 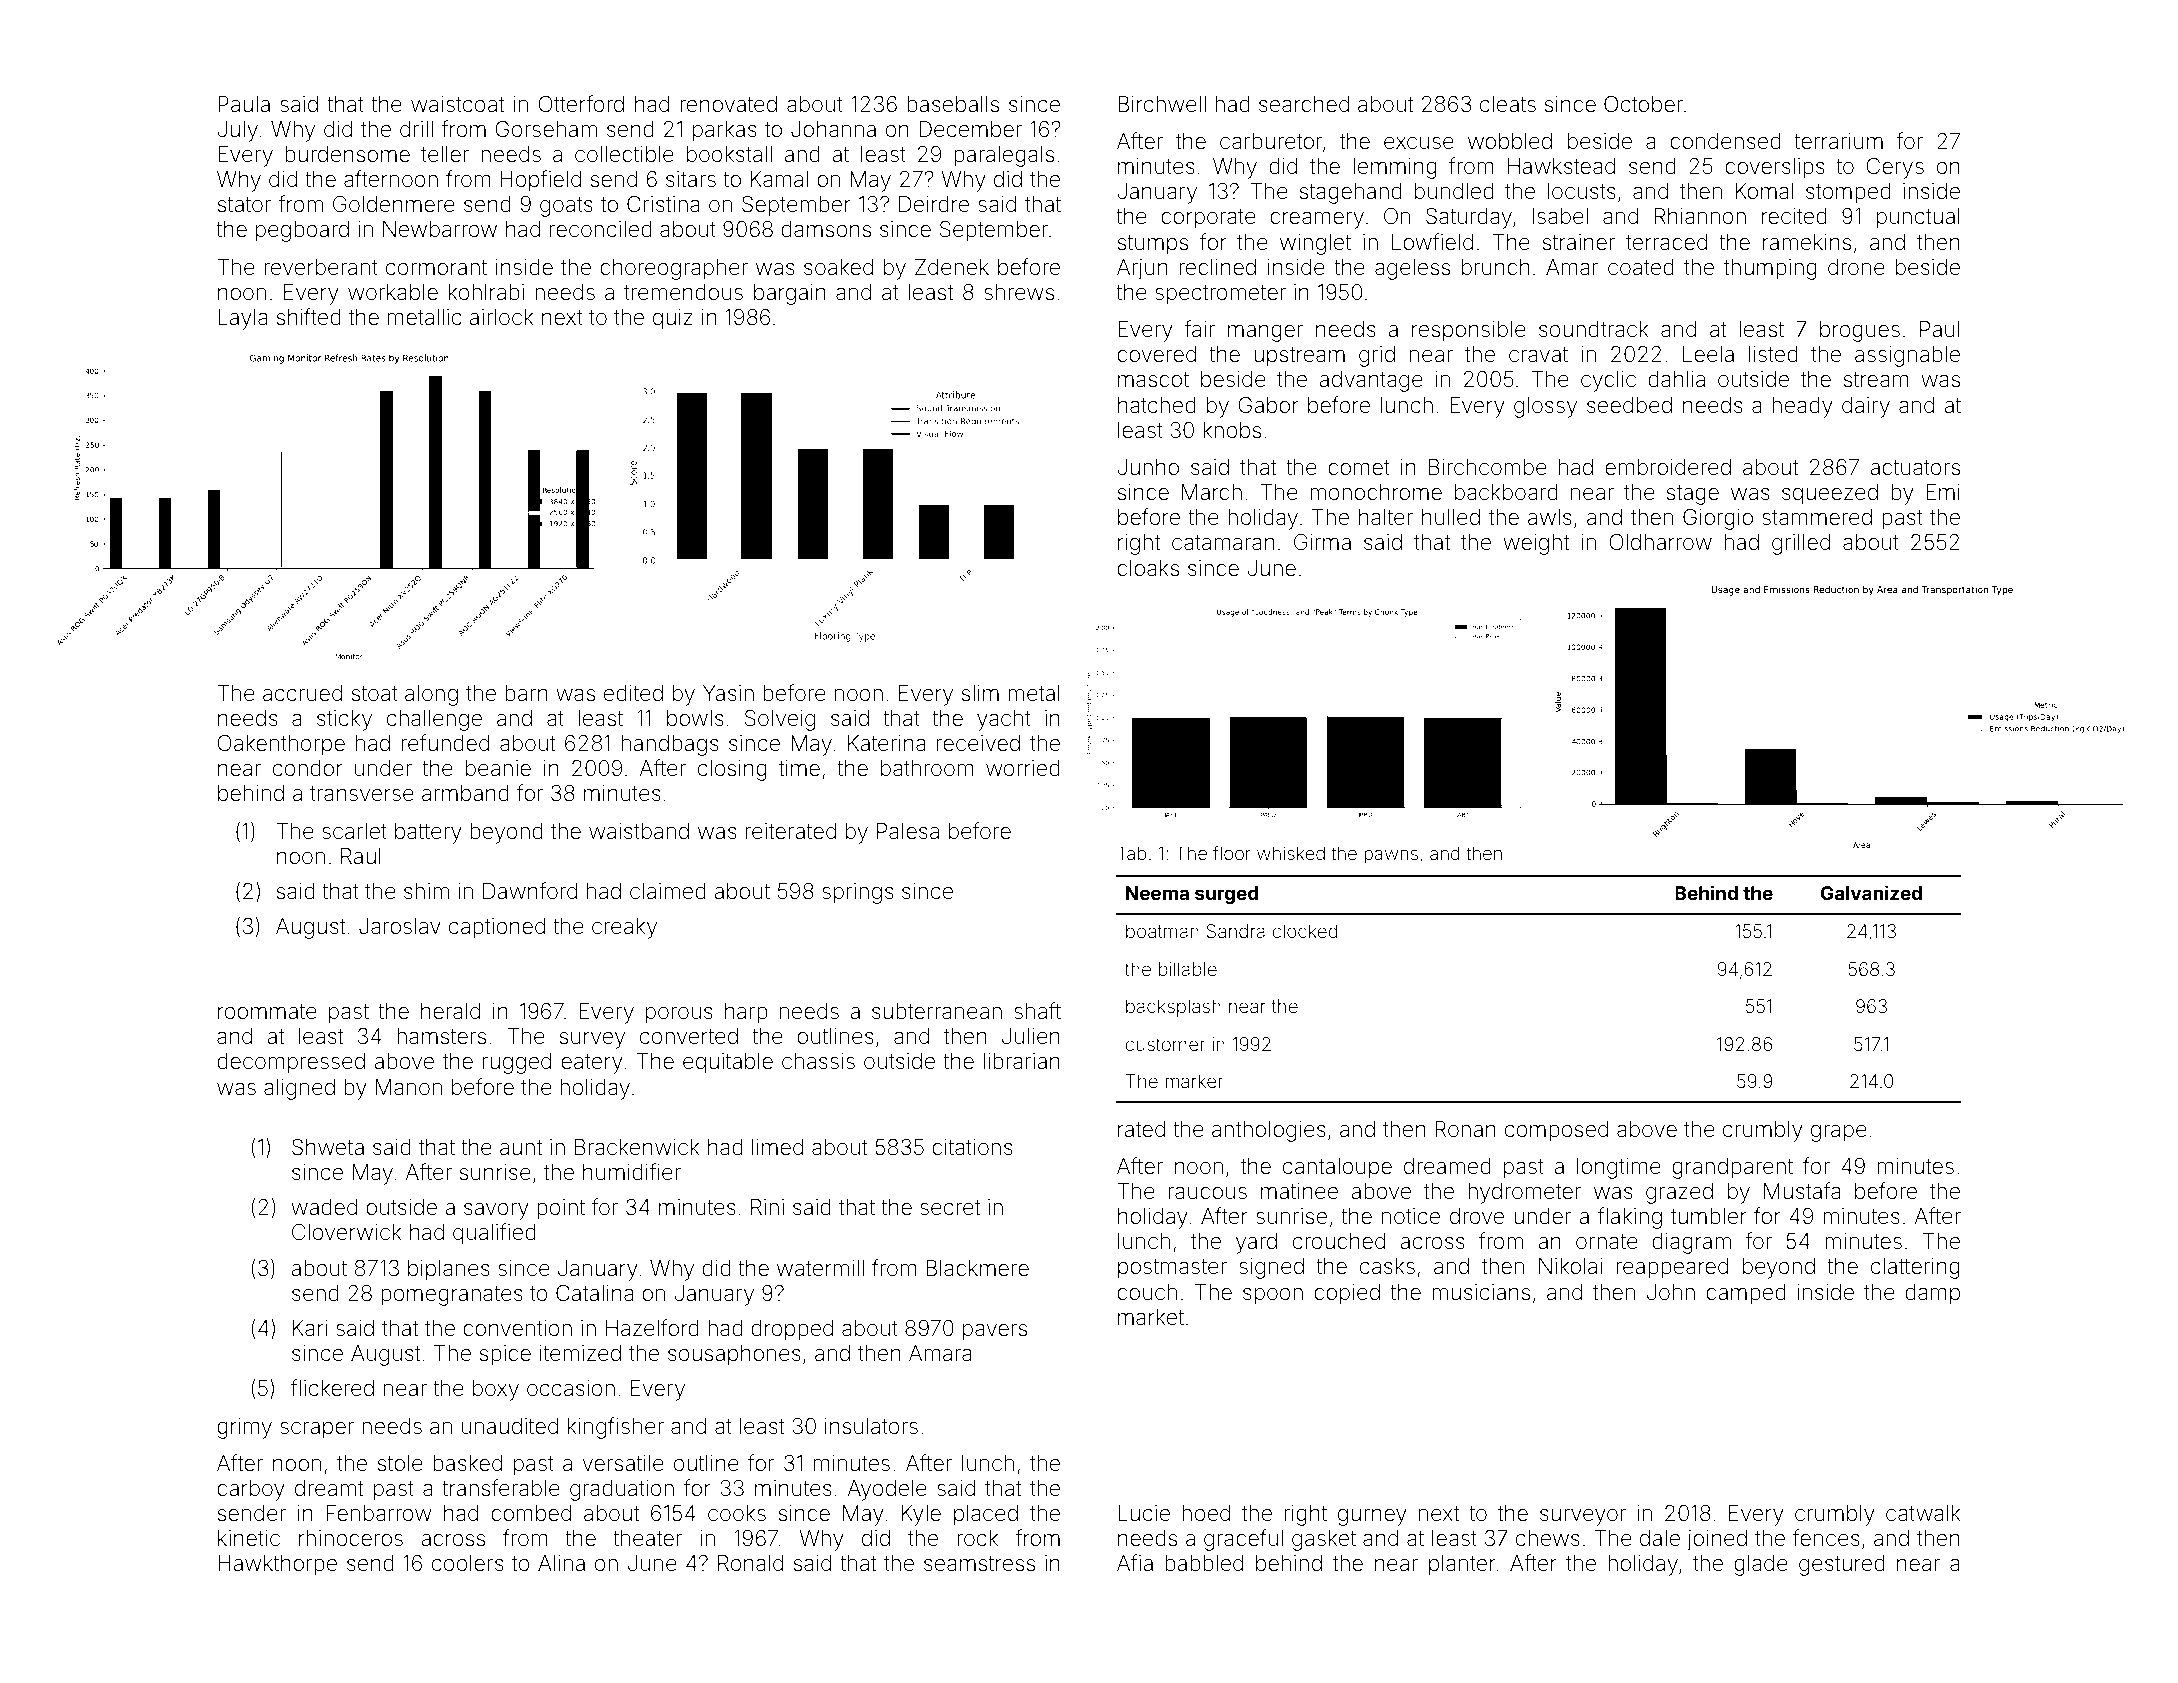 I want to click on savory, so click(x=496, y=1211).
